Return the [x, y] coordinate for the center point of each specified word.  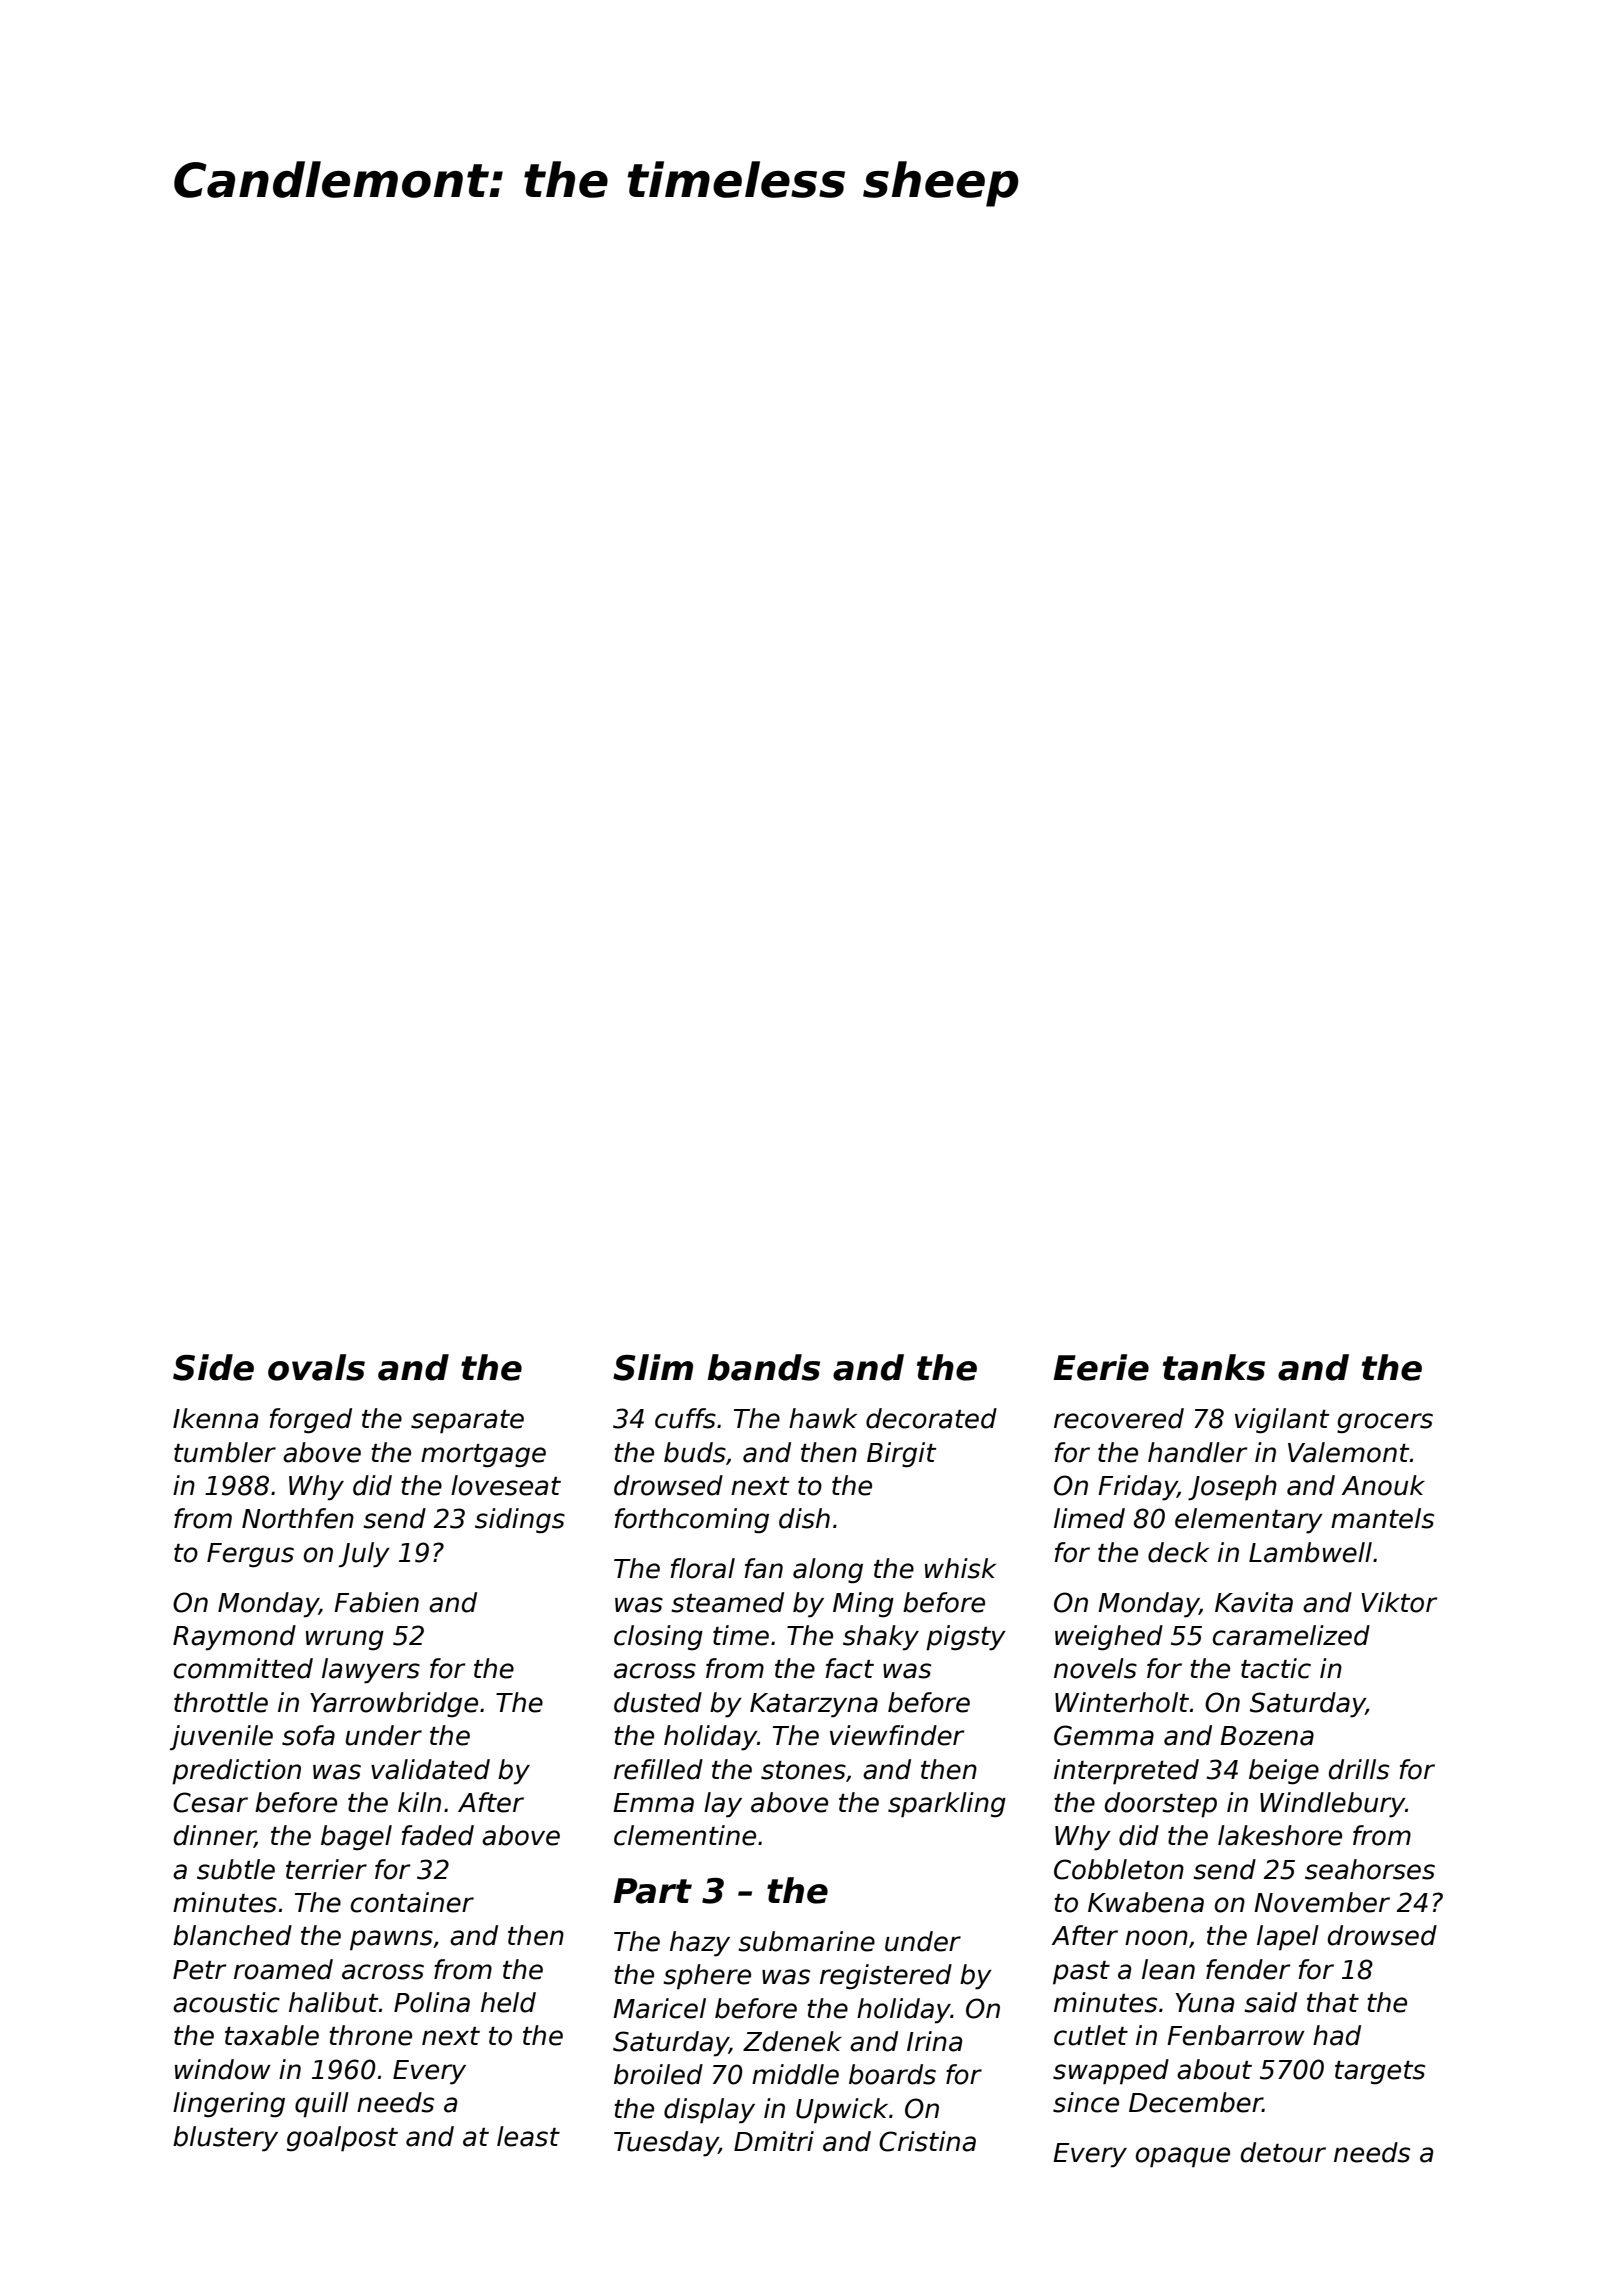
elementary [1249, 1521]
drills [1359, 1769]
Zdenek [792, 2041]
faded [437, 1835]
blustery [225, 2139]
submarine [806, 1941]
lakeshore [1280, 1835]
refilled [658, 1769]
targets [1380, 2073]
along [828, 1571]
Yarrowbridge [394, 1705]
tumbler [225, 1452]
